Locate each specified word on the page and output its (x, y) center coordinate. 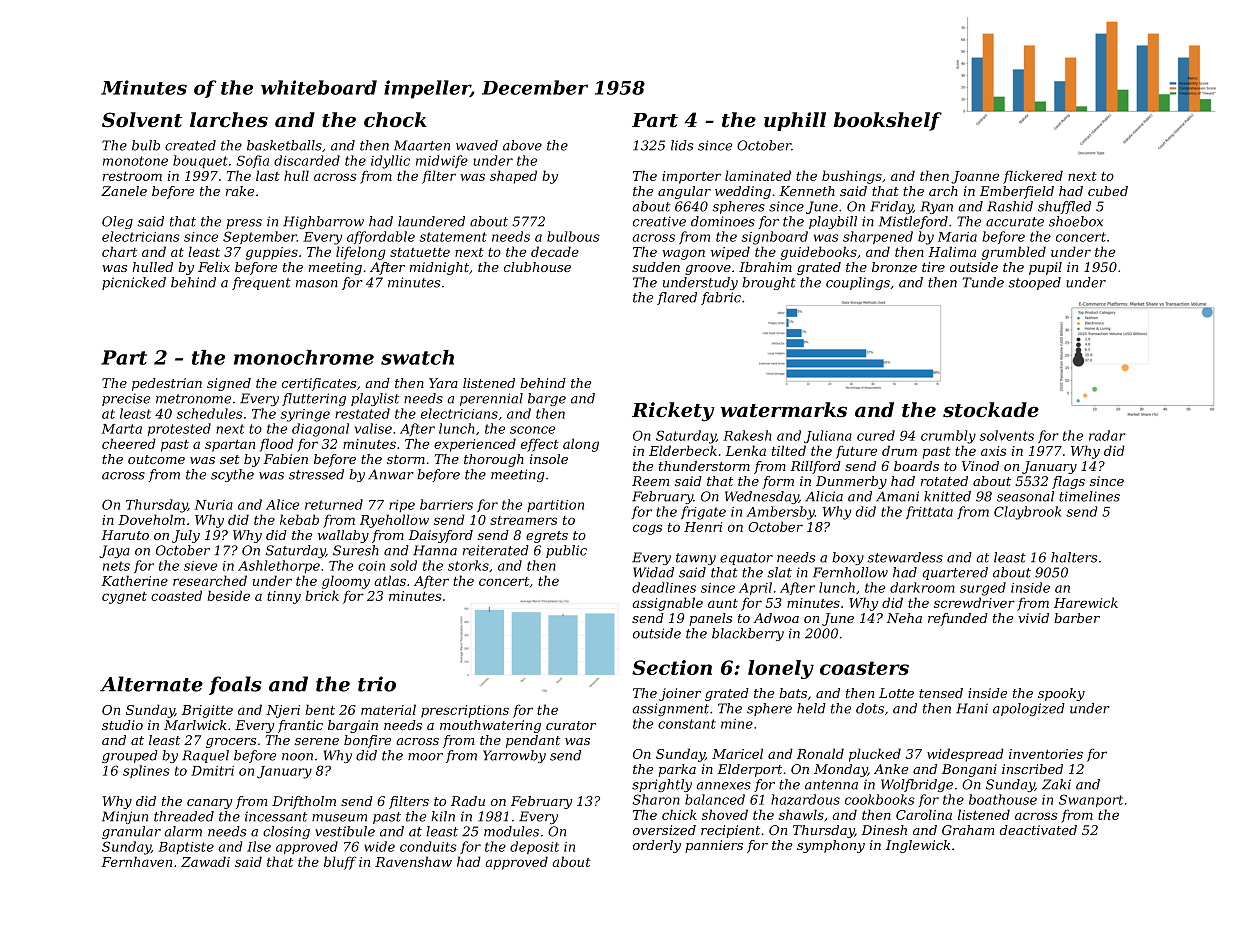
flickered (1033, 177)
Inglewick (918, 846)
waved (477, 145)
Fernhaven (136, 861)
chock (395, 120)
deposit (534, 847)
